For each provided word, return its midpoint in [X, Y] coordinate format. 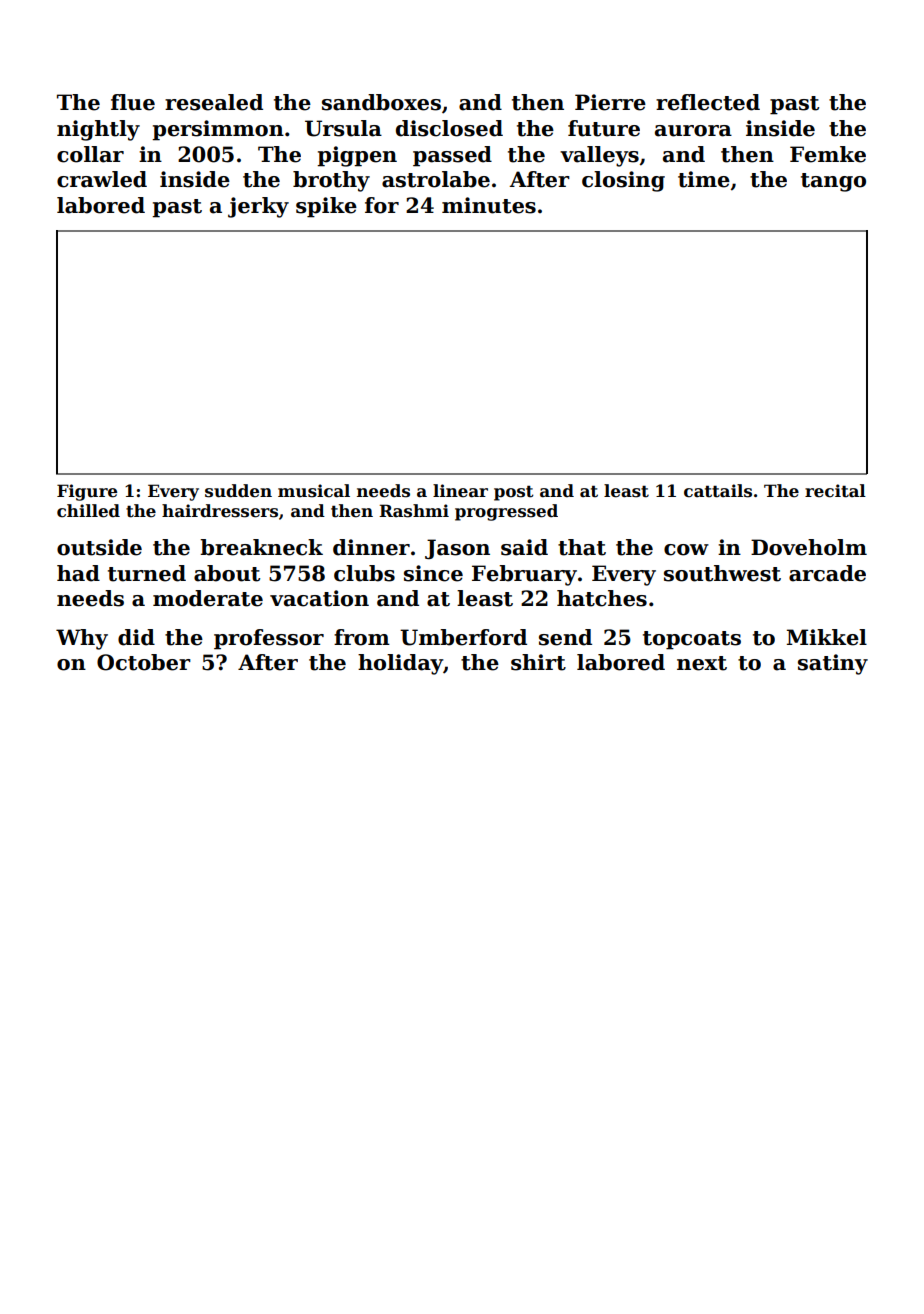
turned [147, 573]
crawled [102, 179]
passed [452, 156]
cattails [718, 491]
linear [460, 491]
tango [833, 182]
